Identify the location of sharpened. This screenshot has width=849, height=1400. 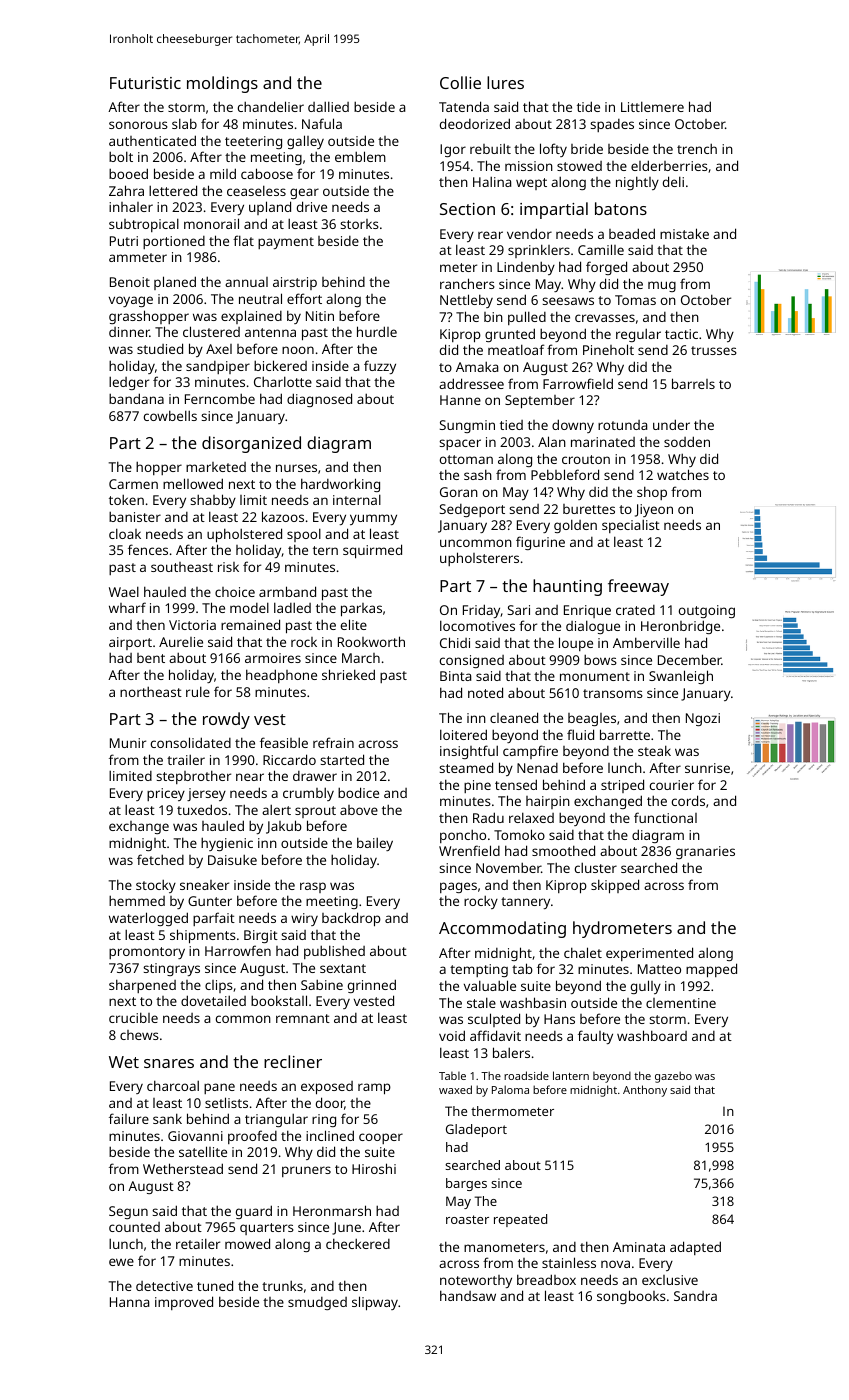
(142, 986).
